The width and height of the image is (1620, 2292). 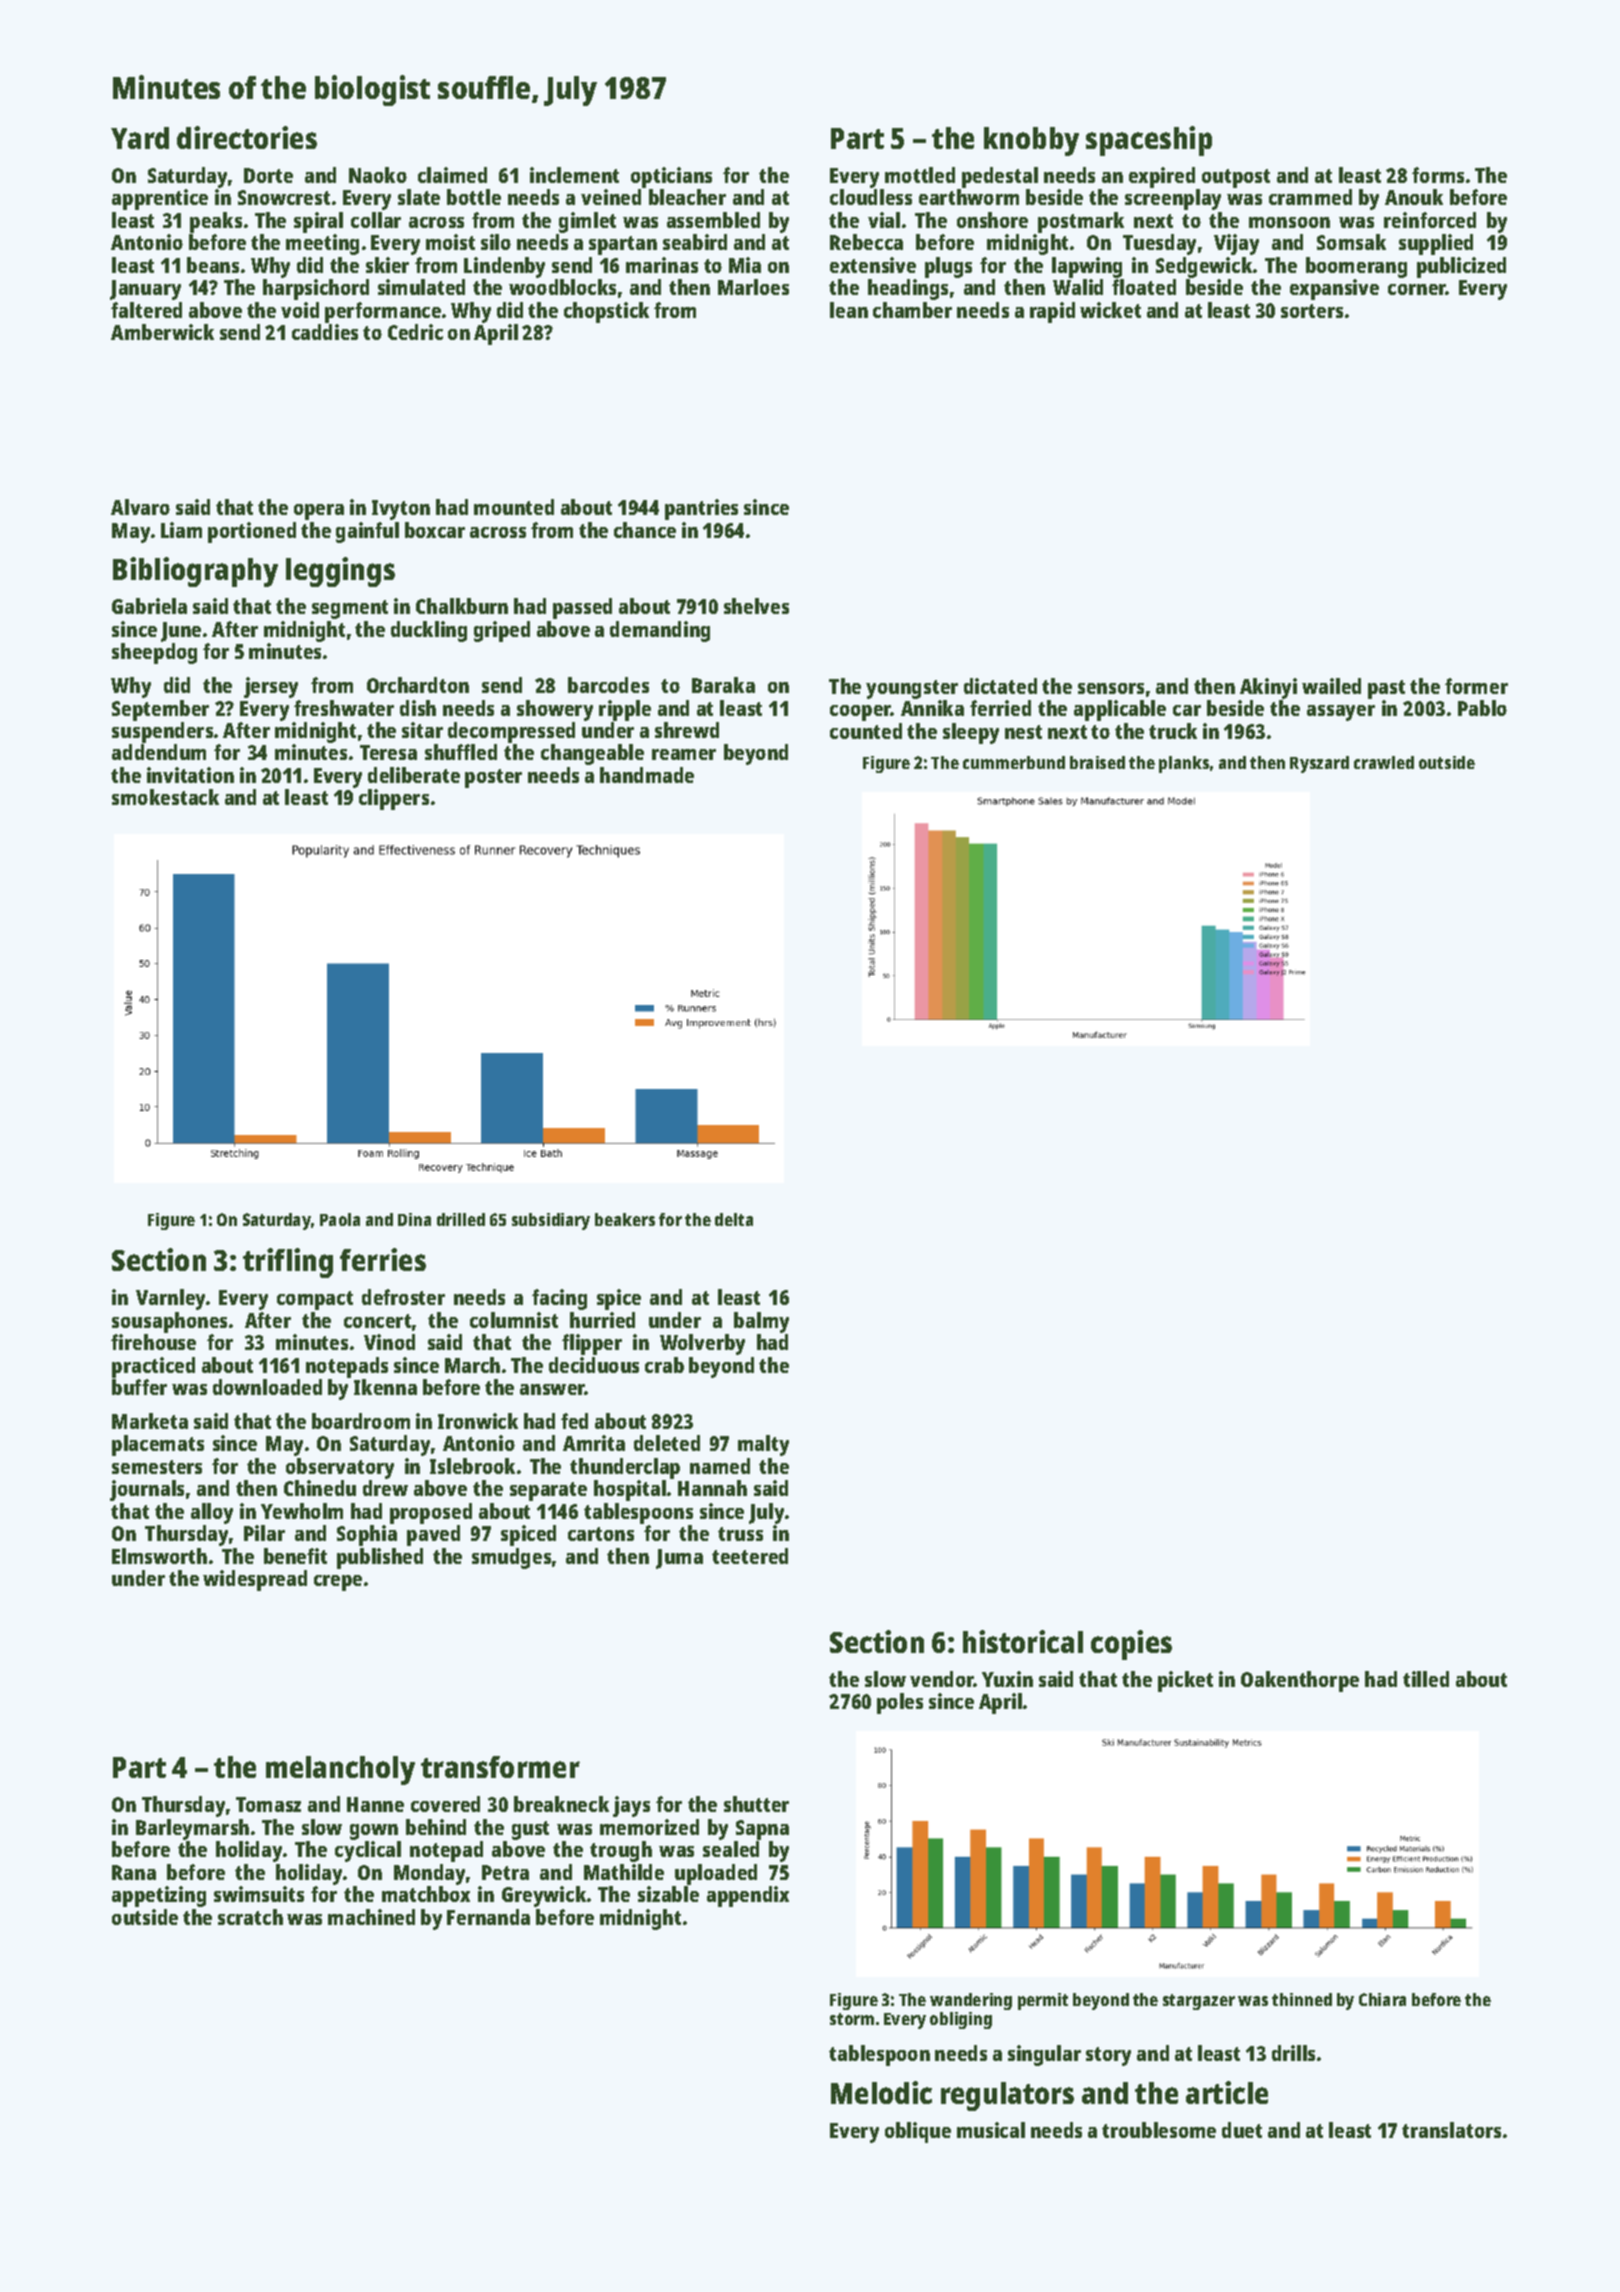 I want to click on rapid, so click(x=1052, y=312).
